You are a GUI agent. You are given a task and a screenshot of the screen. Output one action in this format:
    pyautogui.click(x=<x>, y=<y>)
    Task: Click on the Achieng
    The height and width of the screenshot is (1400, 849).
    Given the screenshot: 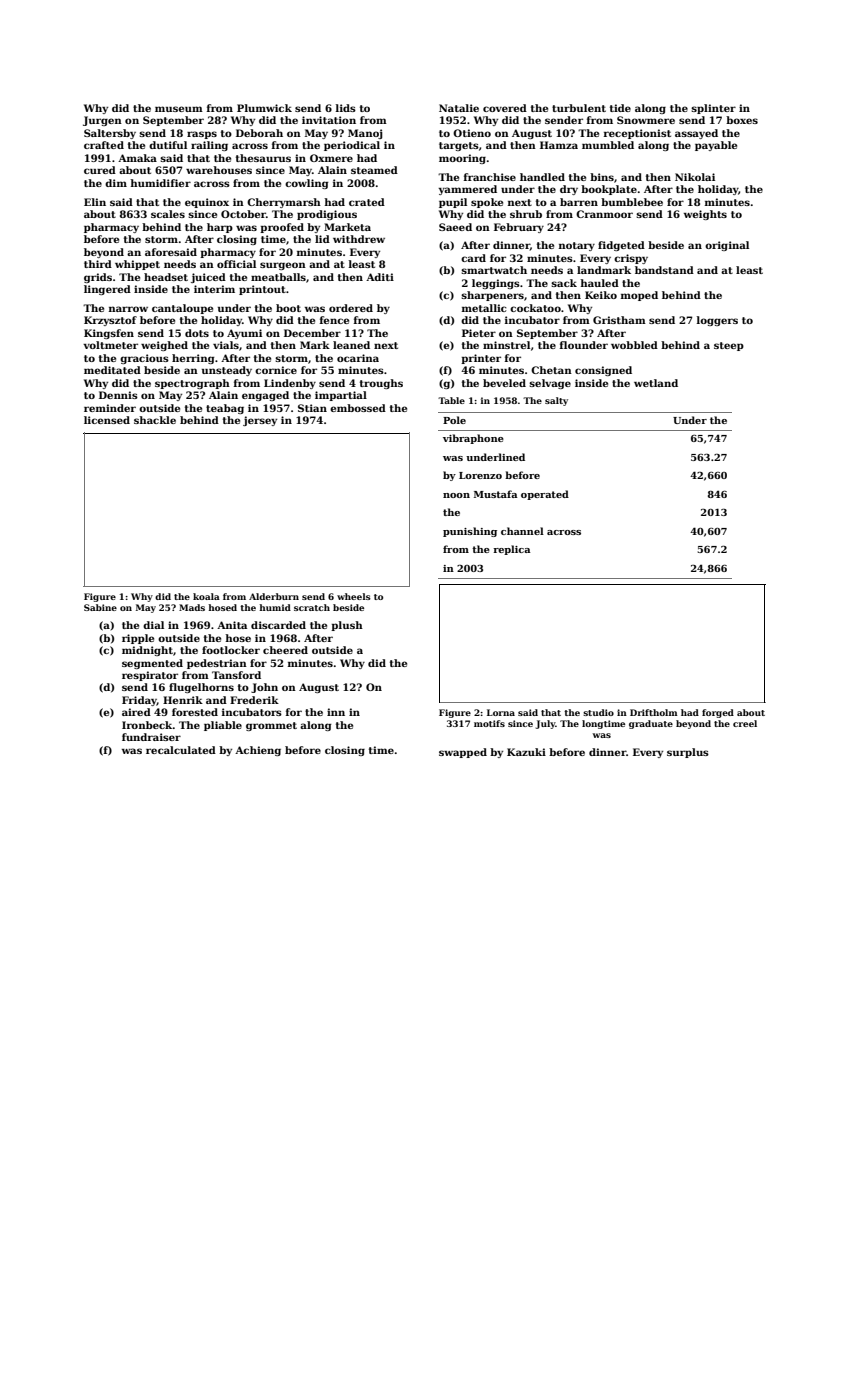 What is the action you would take?
    pyautogui.click(x=258, y=751)
